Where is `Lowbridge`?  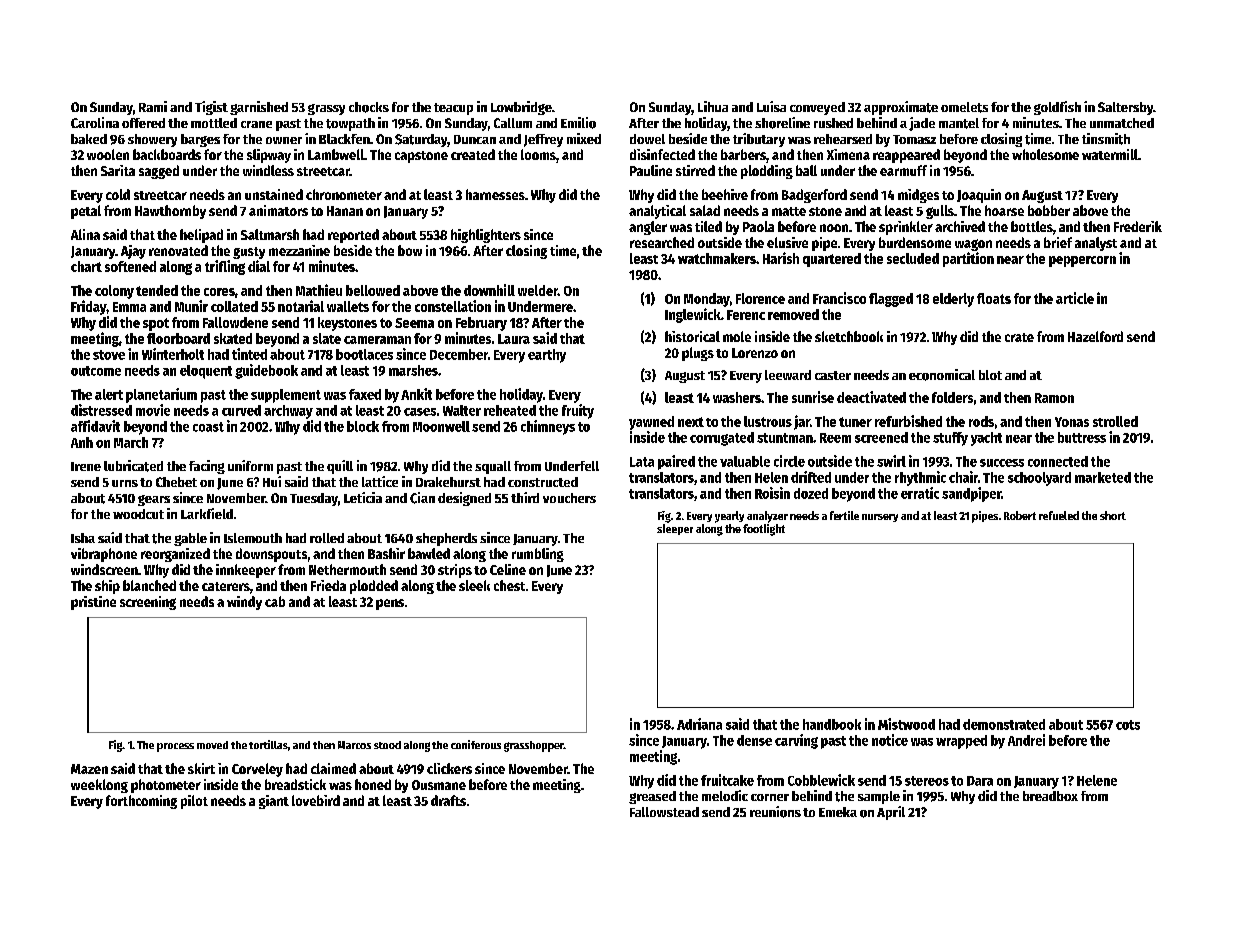
Lowbridge is located at coordinates (521, 108).
